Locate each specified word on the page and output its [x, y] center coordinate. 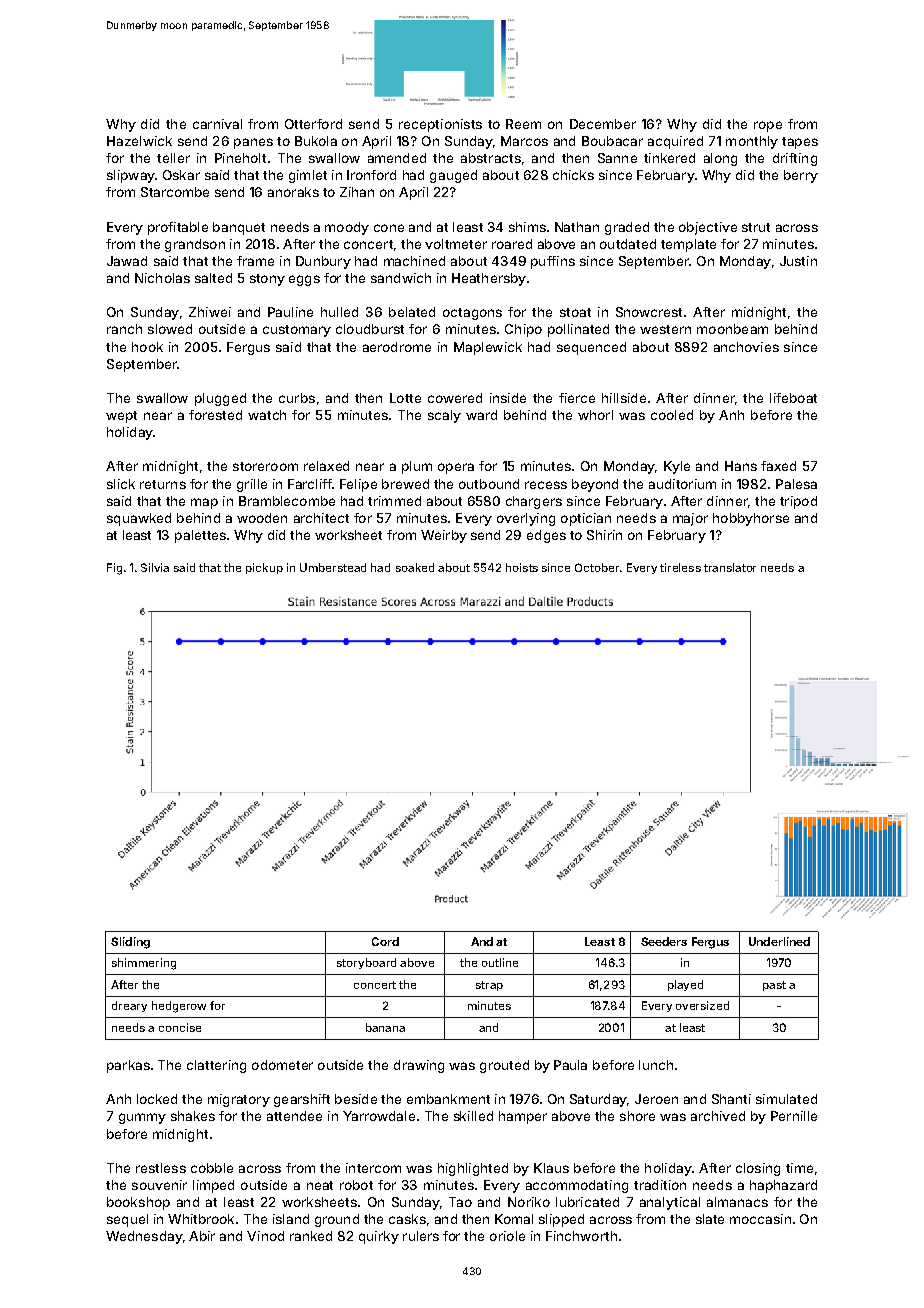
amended [397, 158]
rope [768, 126]
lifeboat [793, 398]
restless [161, 1168]
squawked [139, 519]
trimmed [394, 501]
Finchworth [581, 1236]
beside [356, 1099]
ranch [124, 329]
